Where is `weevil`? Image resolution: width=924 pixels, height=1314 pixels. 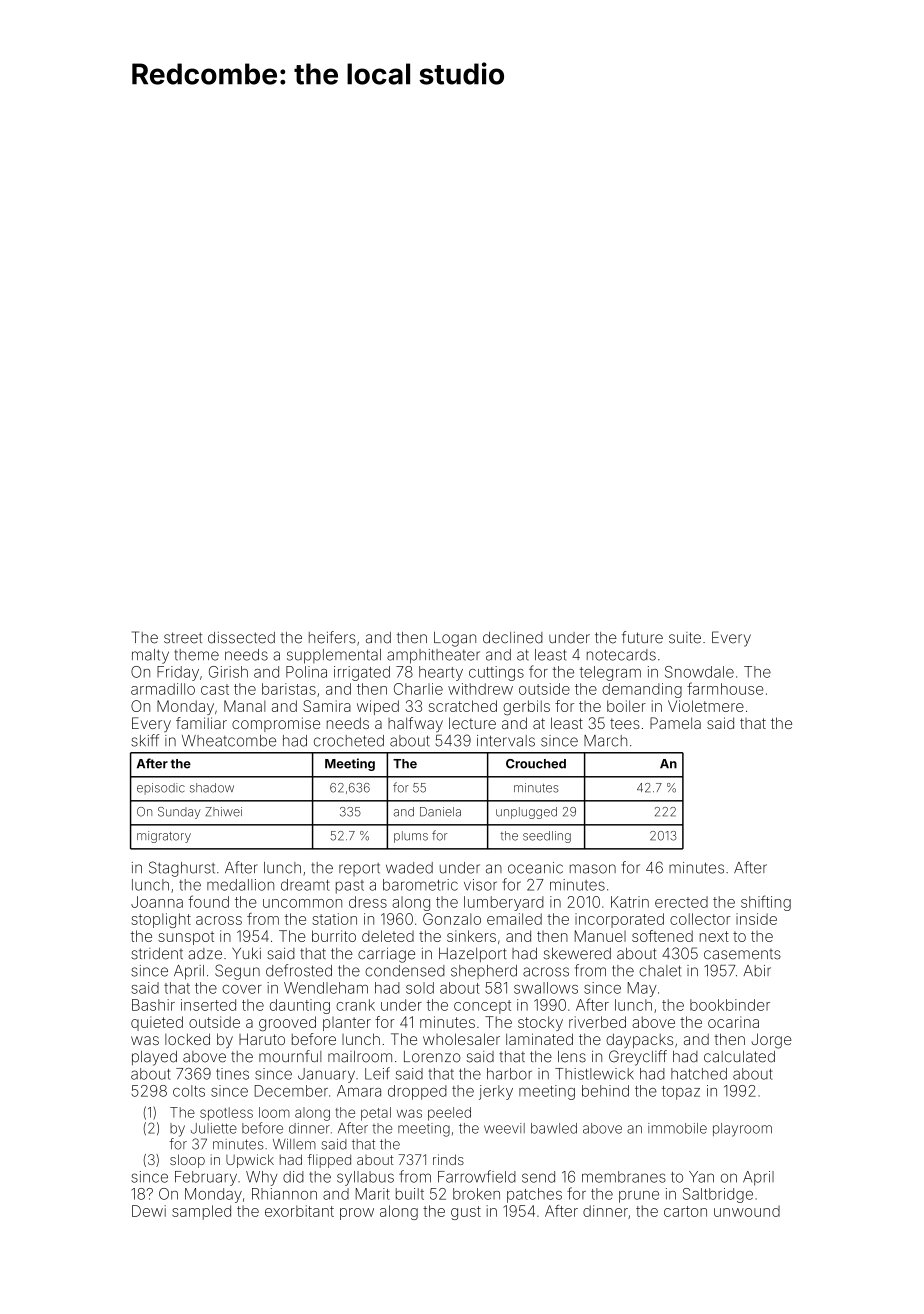 weevil is located at coordinates (504, 1128).
